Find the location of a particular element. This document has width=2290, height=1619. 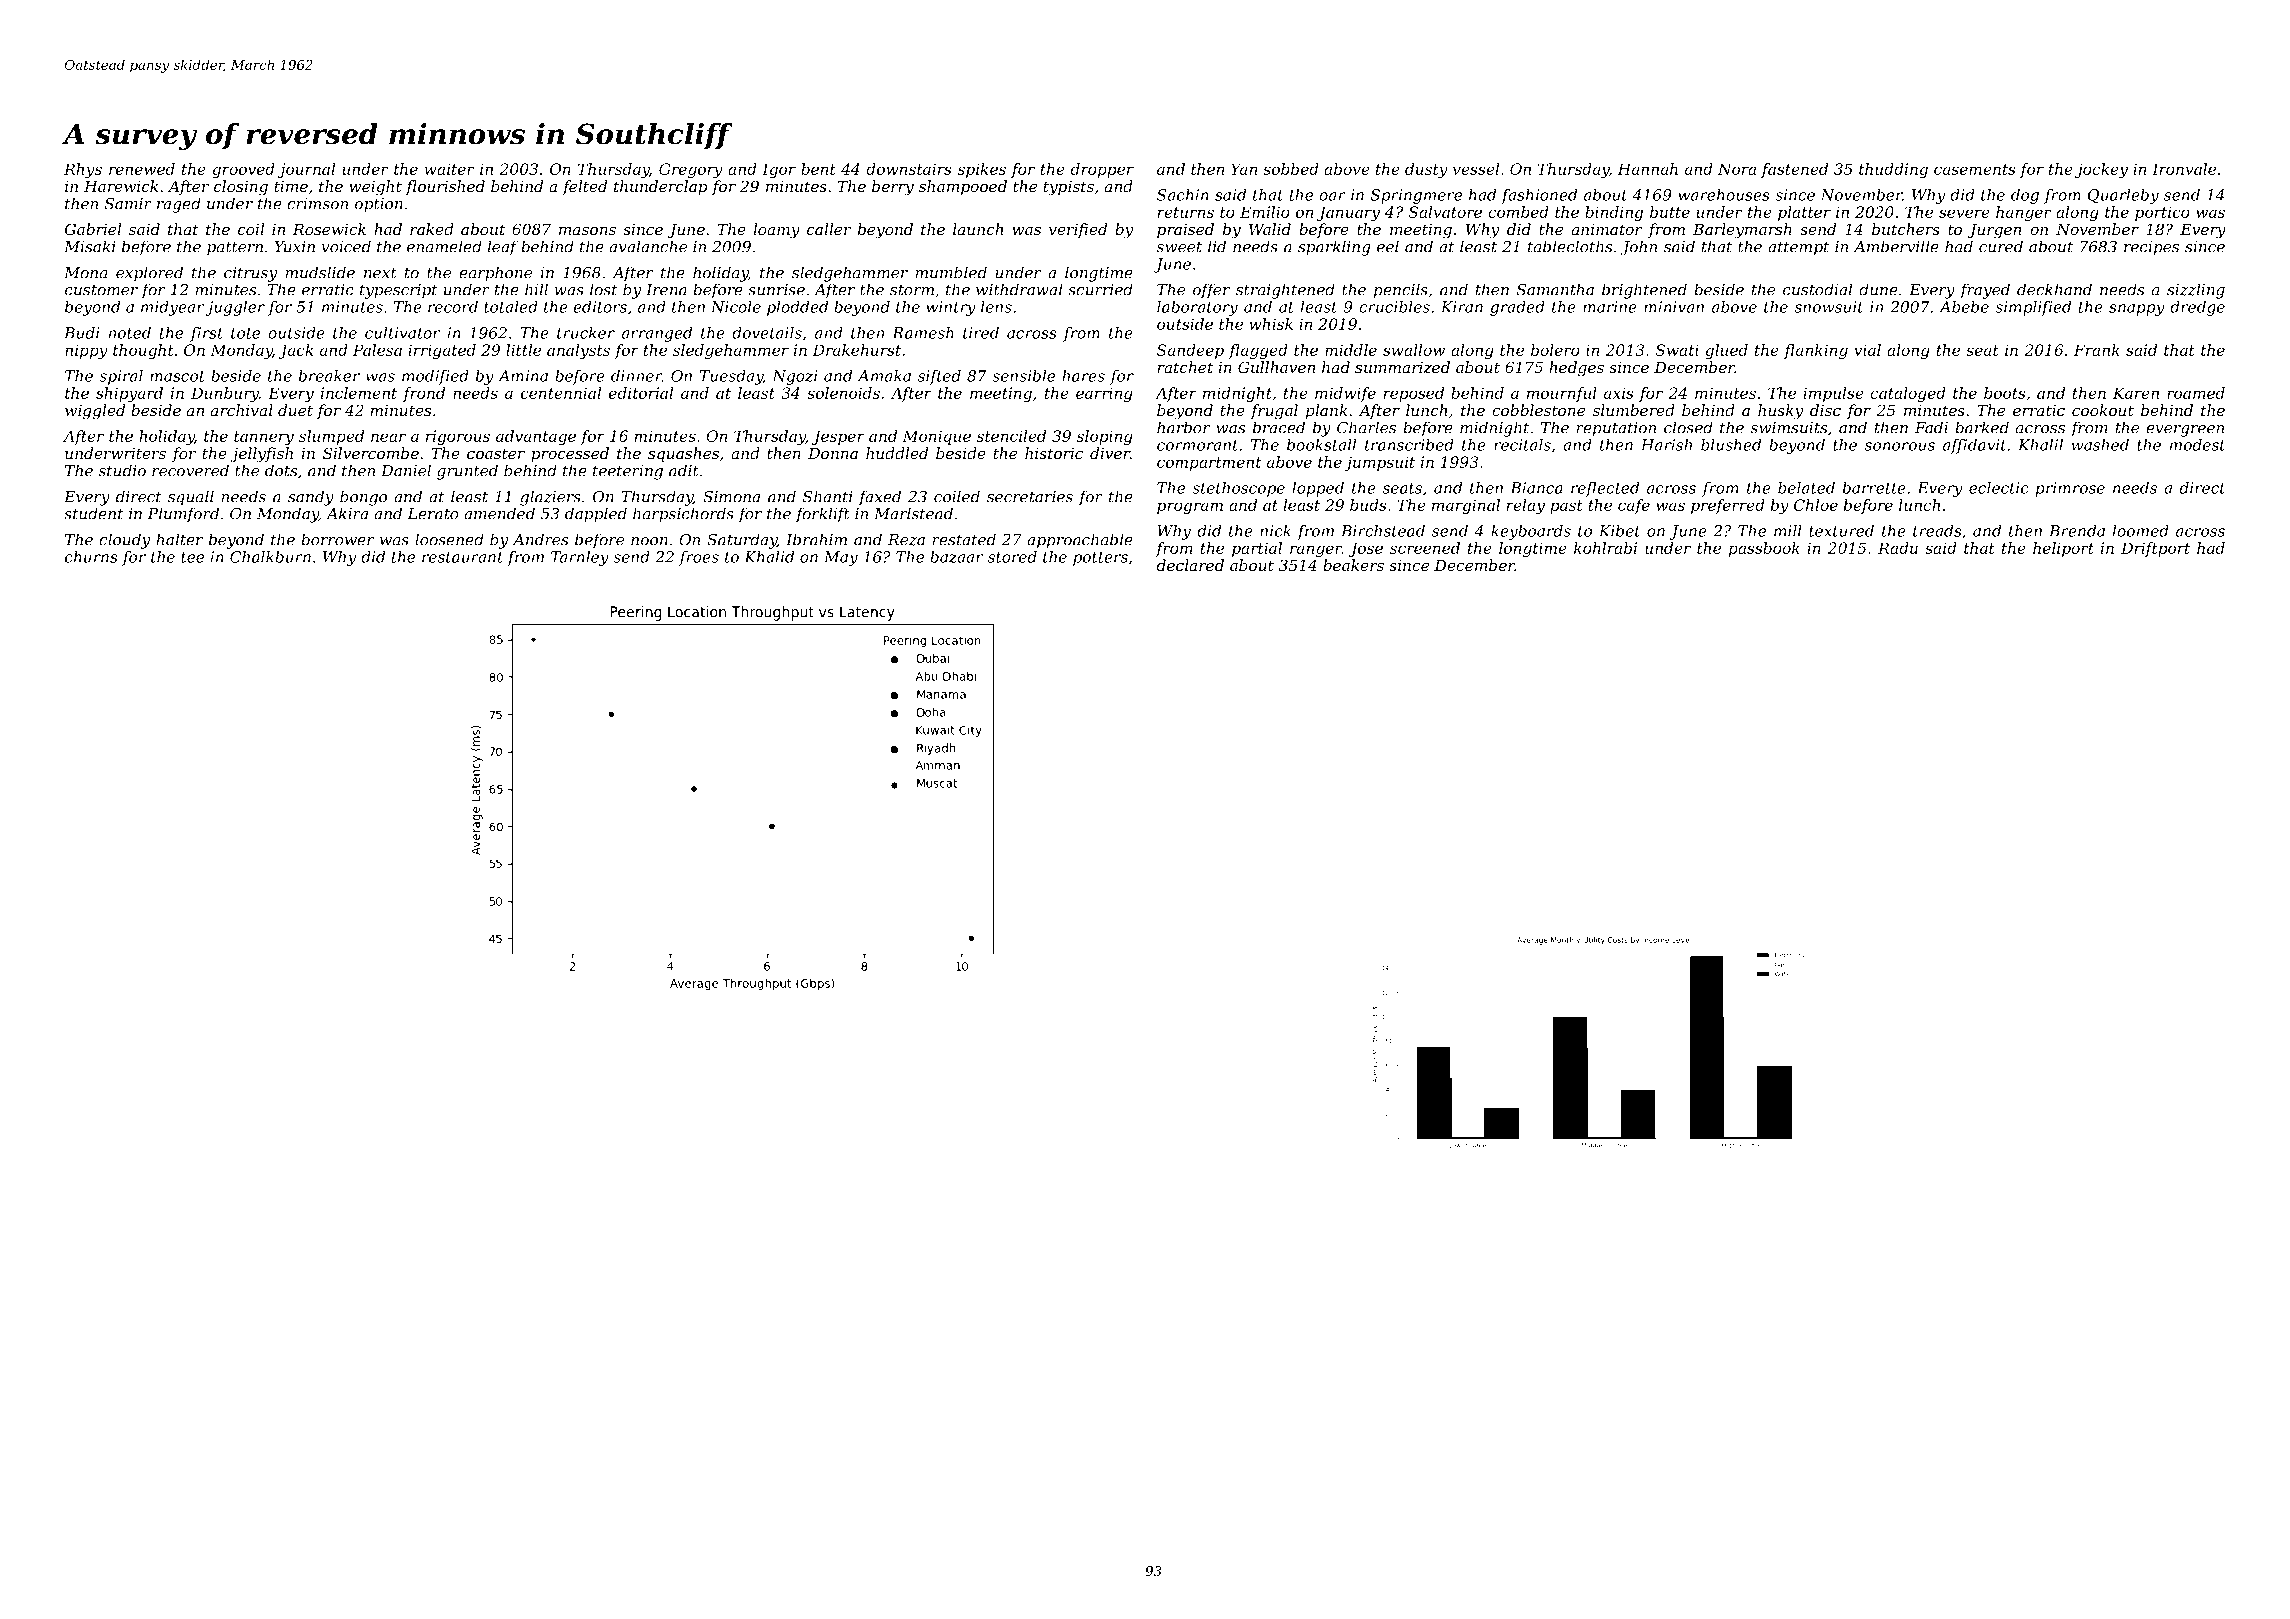

sizzling is located at coordinates (2196, 291).
